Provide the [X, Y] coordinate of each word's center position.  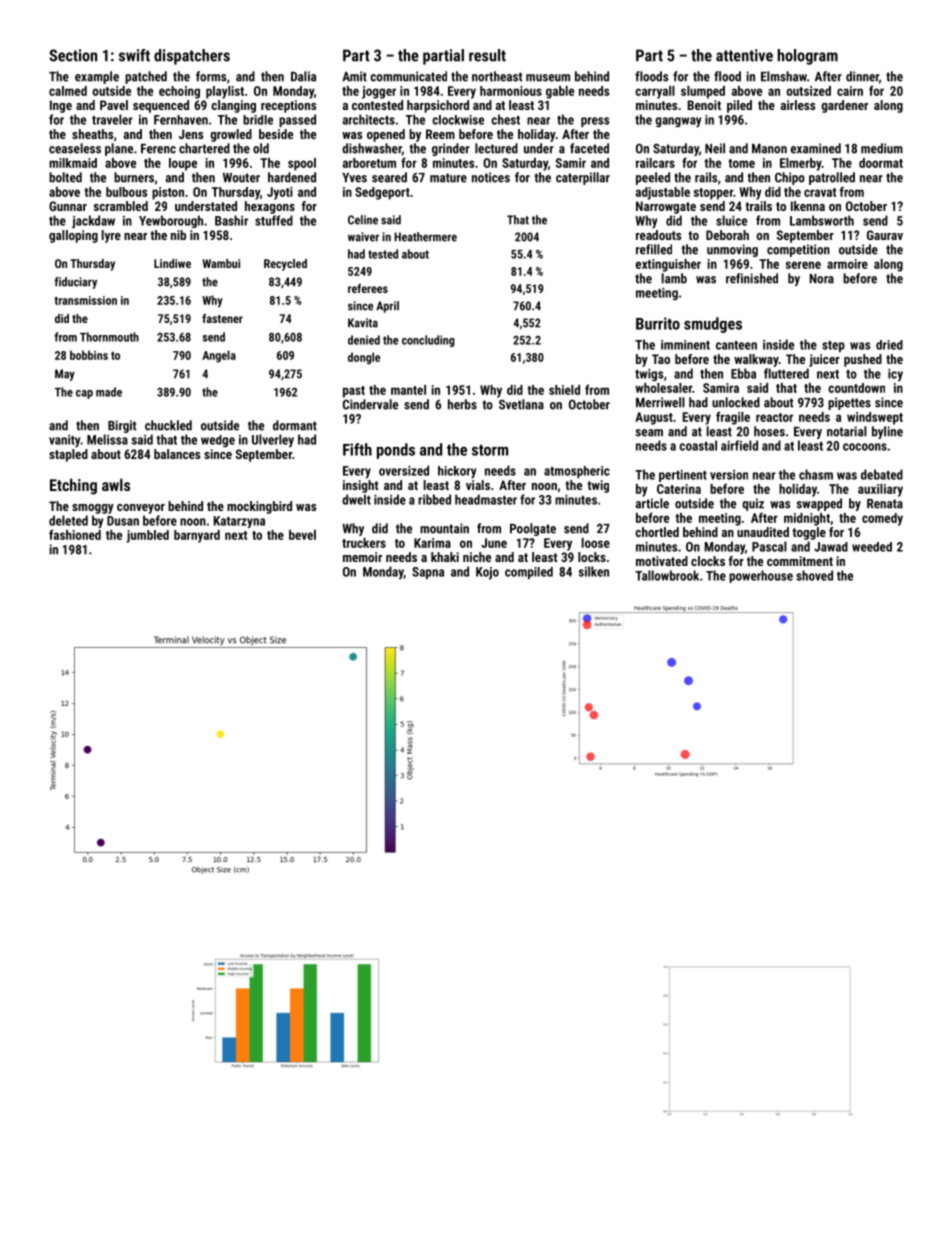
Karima [432, 543]
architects [368, 119]
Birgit [122, 426]
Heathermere [425, 237]
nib [178, 235]
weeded [872, 547]
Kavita [363, 323]
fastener [222, 318]
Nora [822, 279]
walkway [756, 360]
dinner [862, 76]
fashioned [75, 534]
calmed [68, 91]
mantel [408, 390]
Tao [661, 359]
